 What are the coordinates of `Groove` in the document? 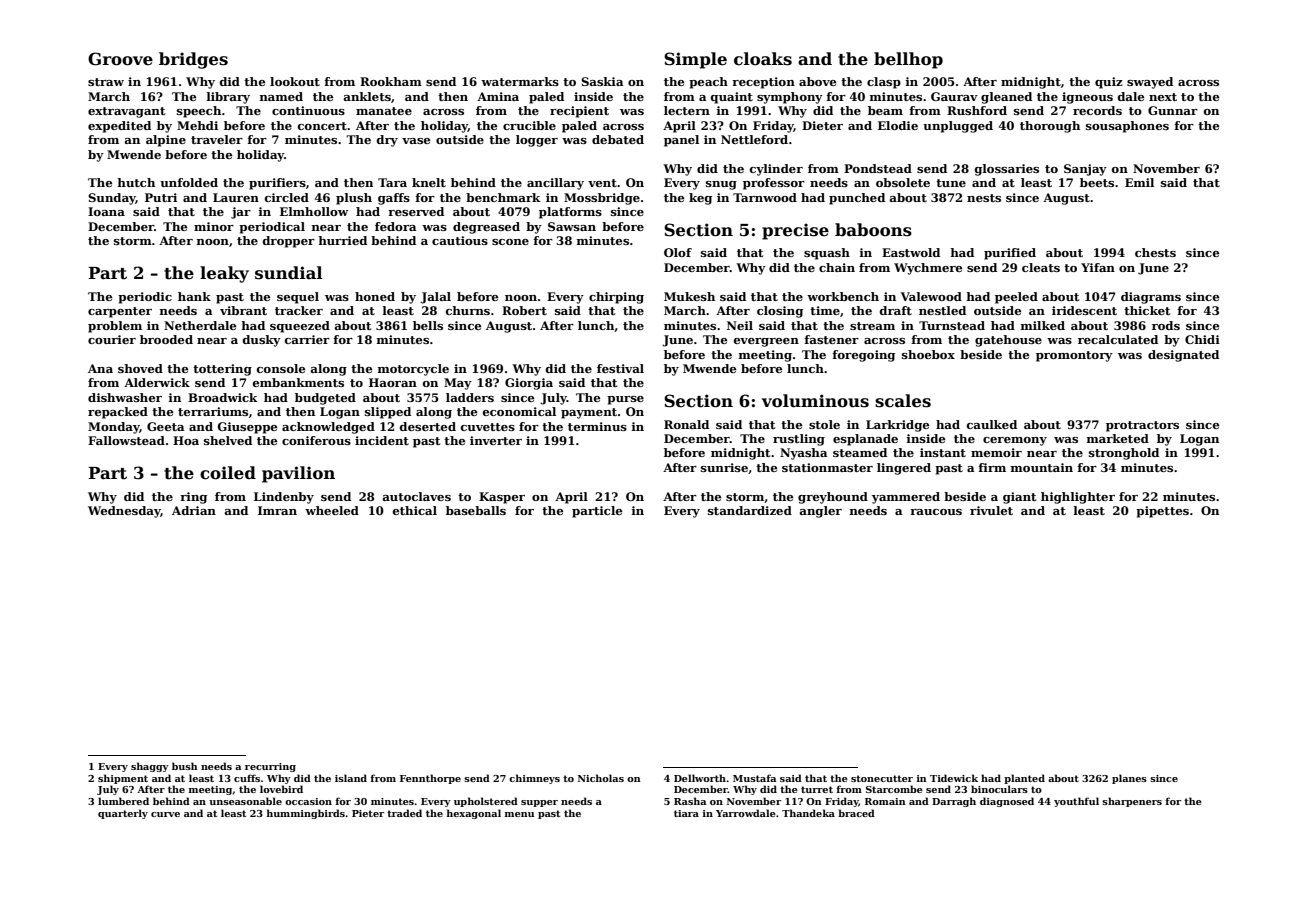 It's located at (120, 59).
